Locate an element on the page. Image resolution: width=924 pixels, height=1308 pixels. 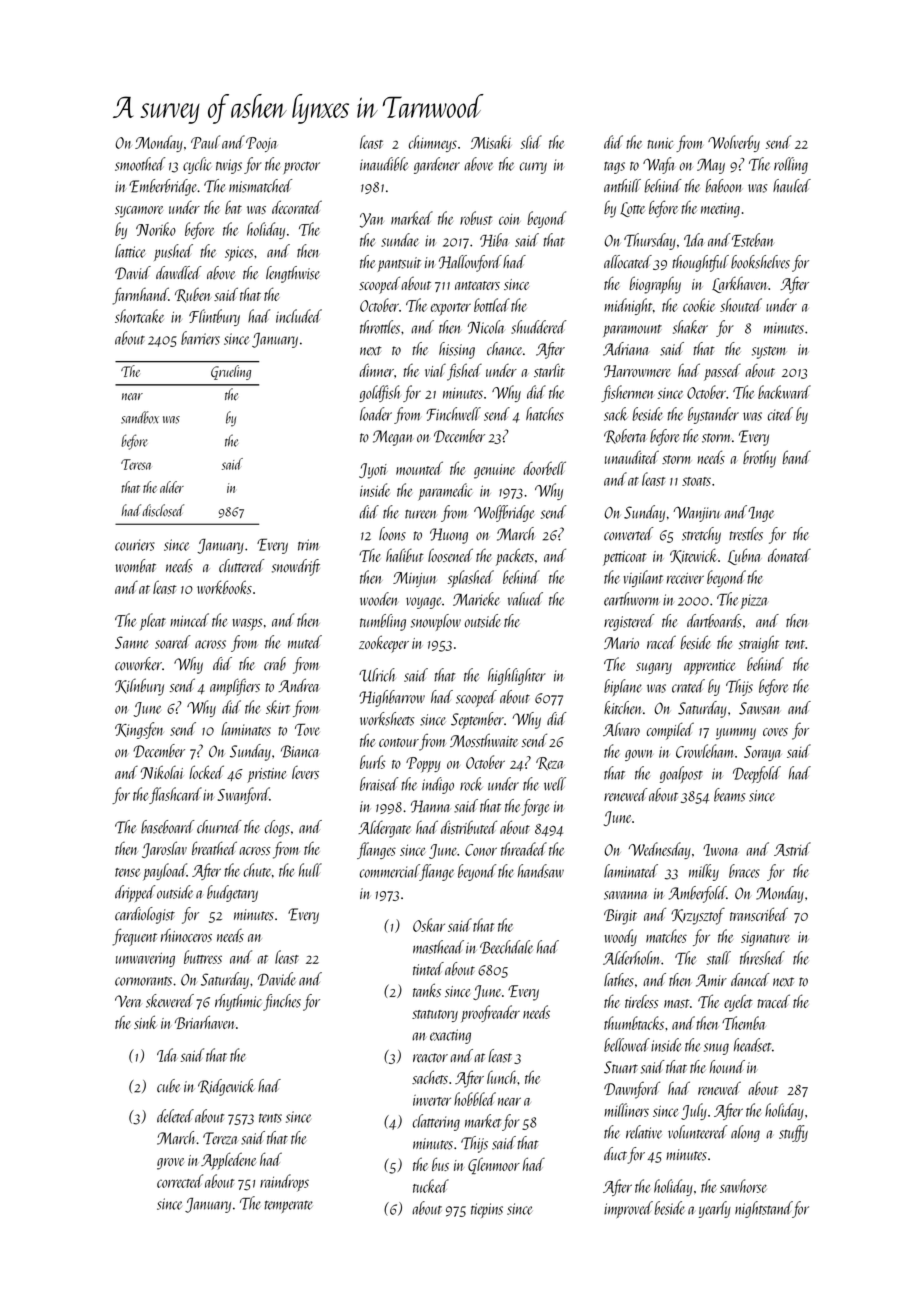
tunic is located at coordinates (660, 143).
